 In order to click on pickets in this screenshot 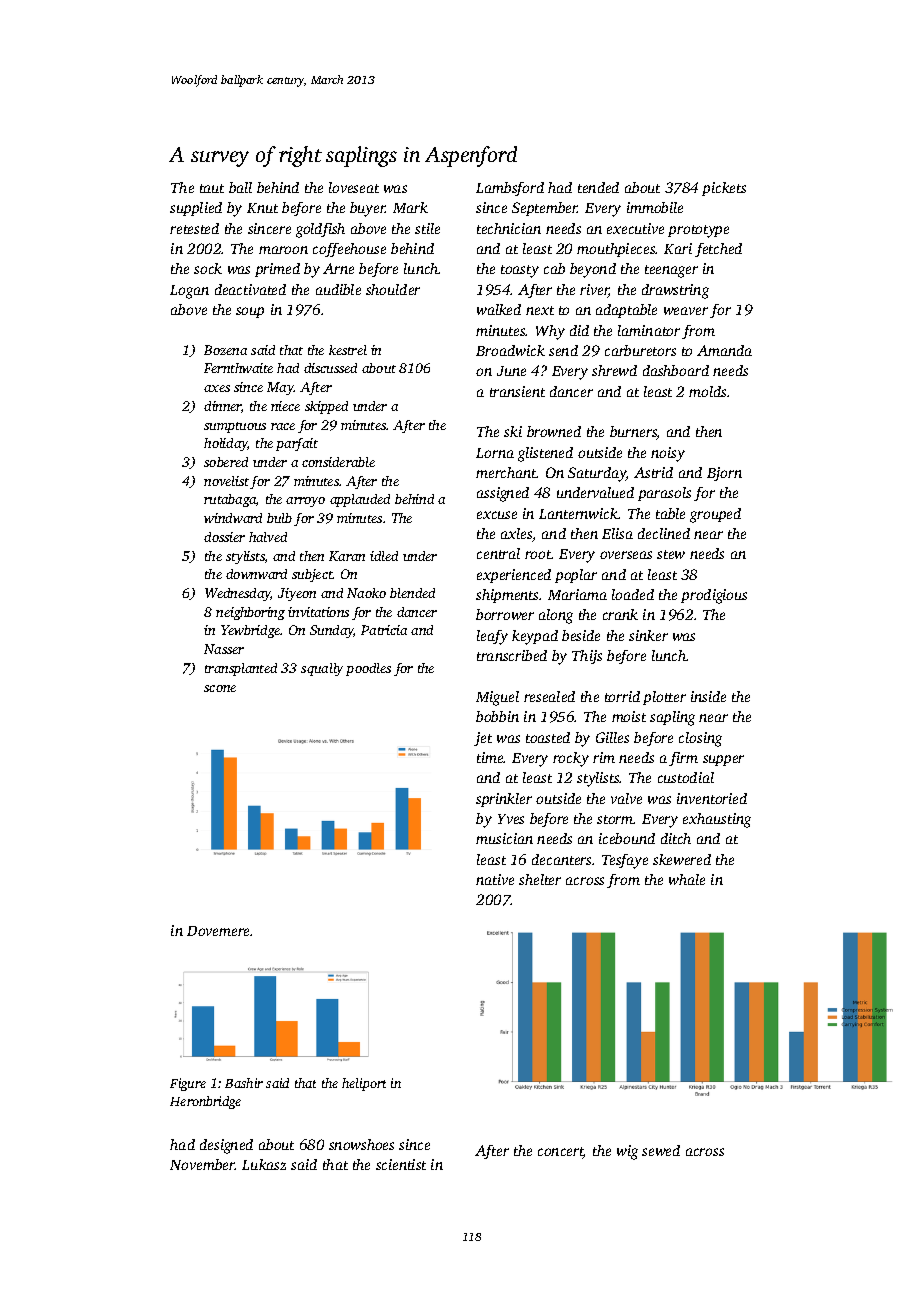, I will do `click(724, 189)`.
